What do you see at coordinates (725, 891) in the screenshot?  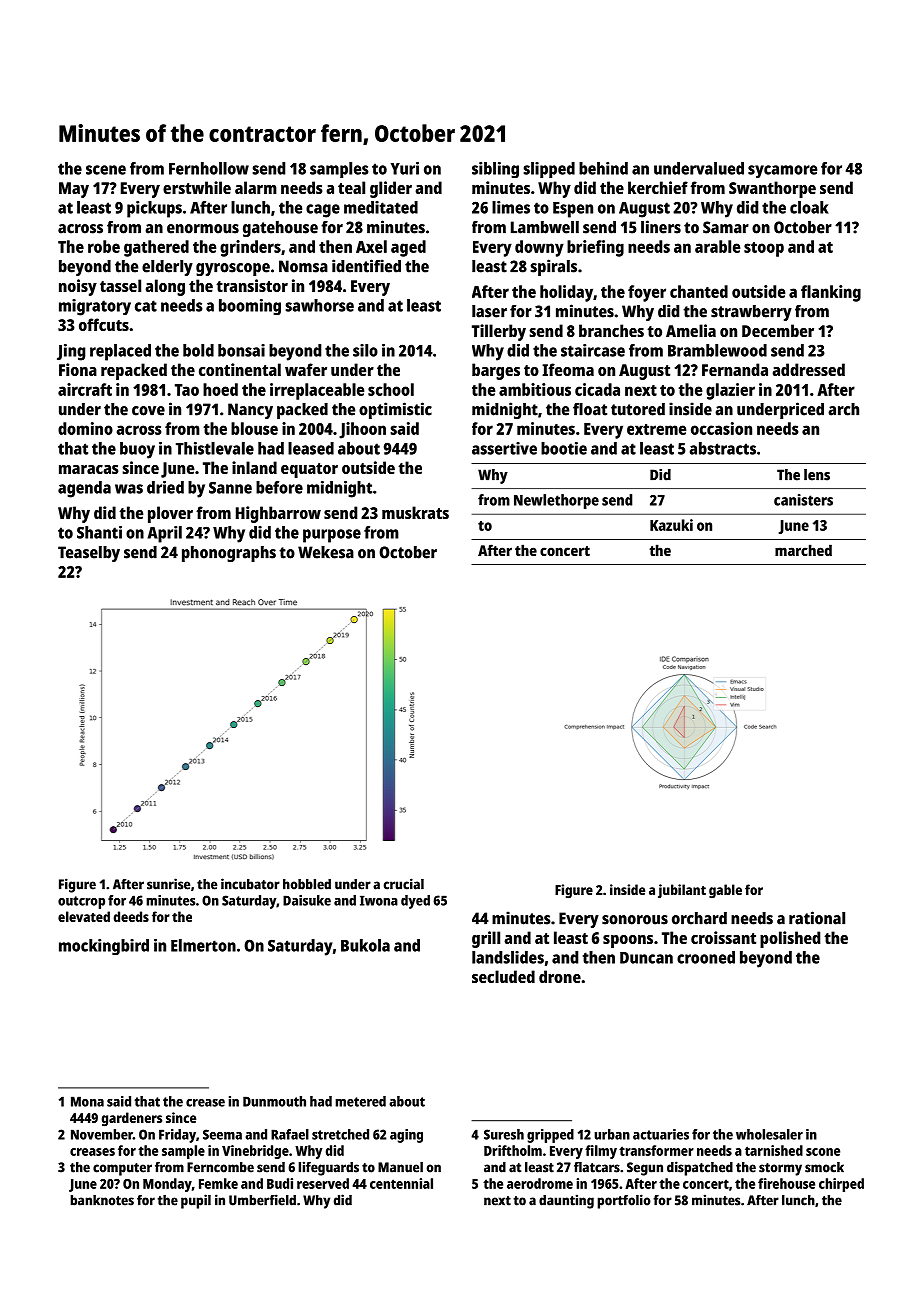 I see `gable` at bounding box center [725, 891].
